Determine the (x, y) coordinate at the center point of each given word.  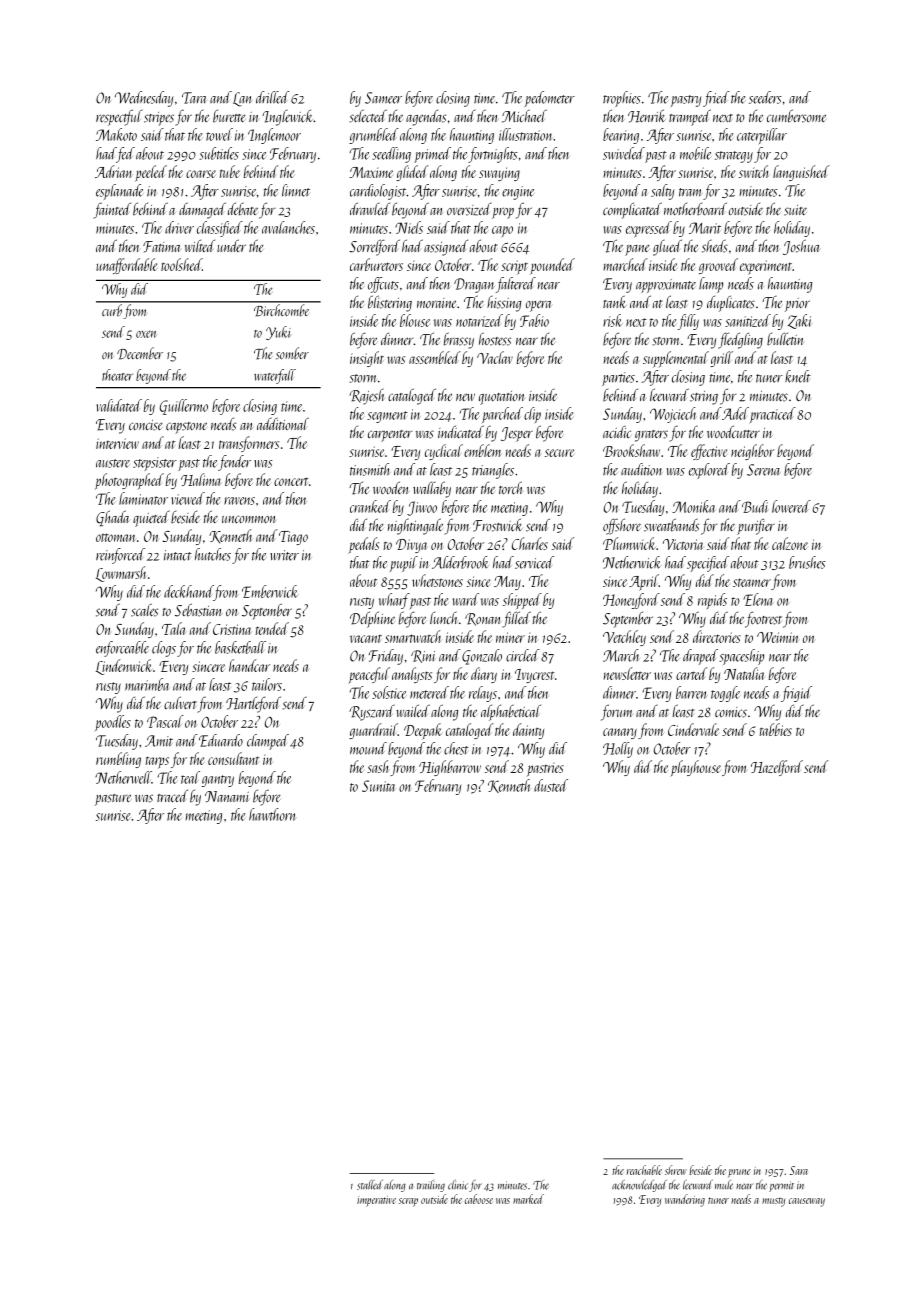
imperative (376, 1201)
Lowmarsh (121, 574)
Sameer (383, 98)
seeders (765, 97)
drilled (273, 97)
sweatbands (671, 525)
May (507, 583)
